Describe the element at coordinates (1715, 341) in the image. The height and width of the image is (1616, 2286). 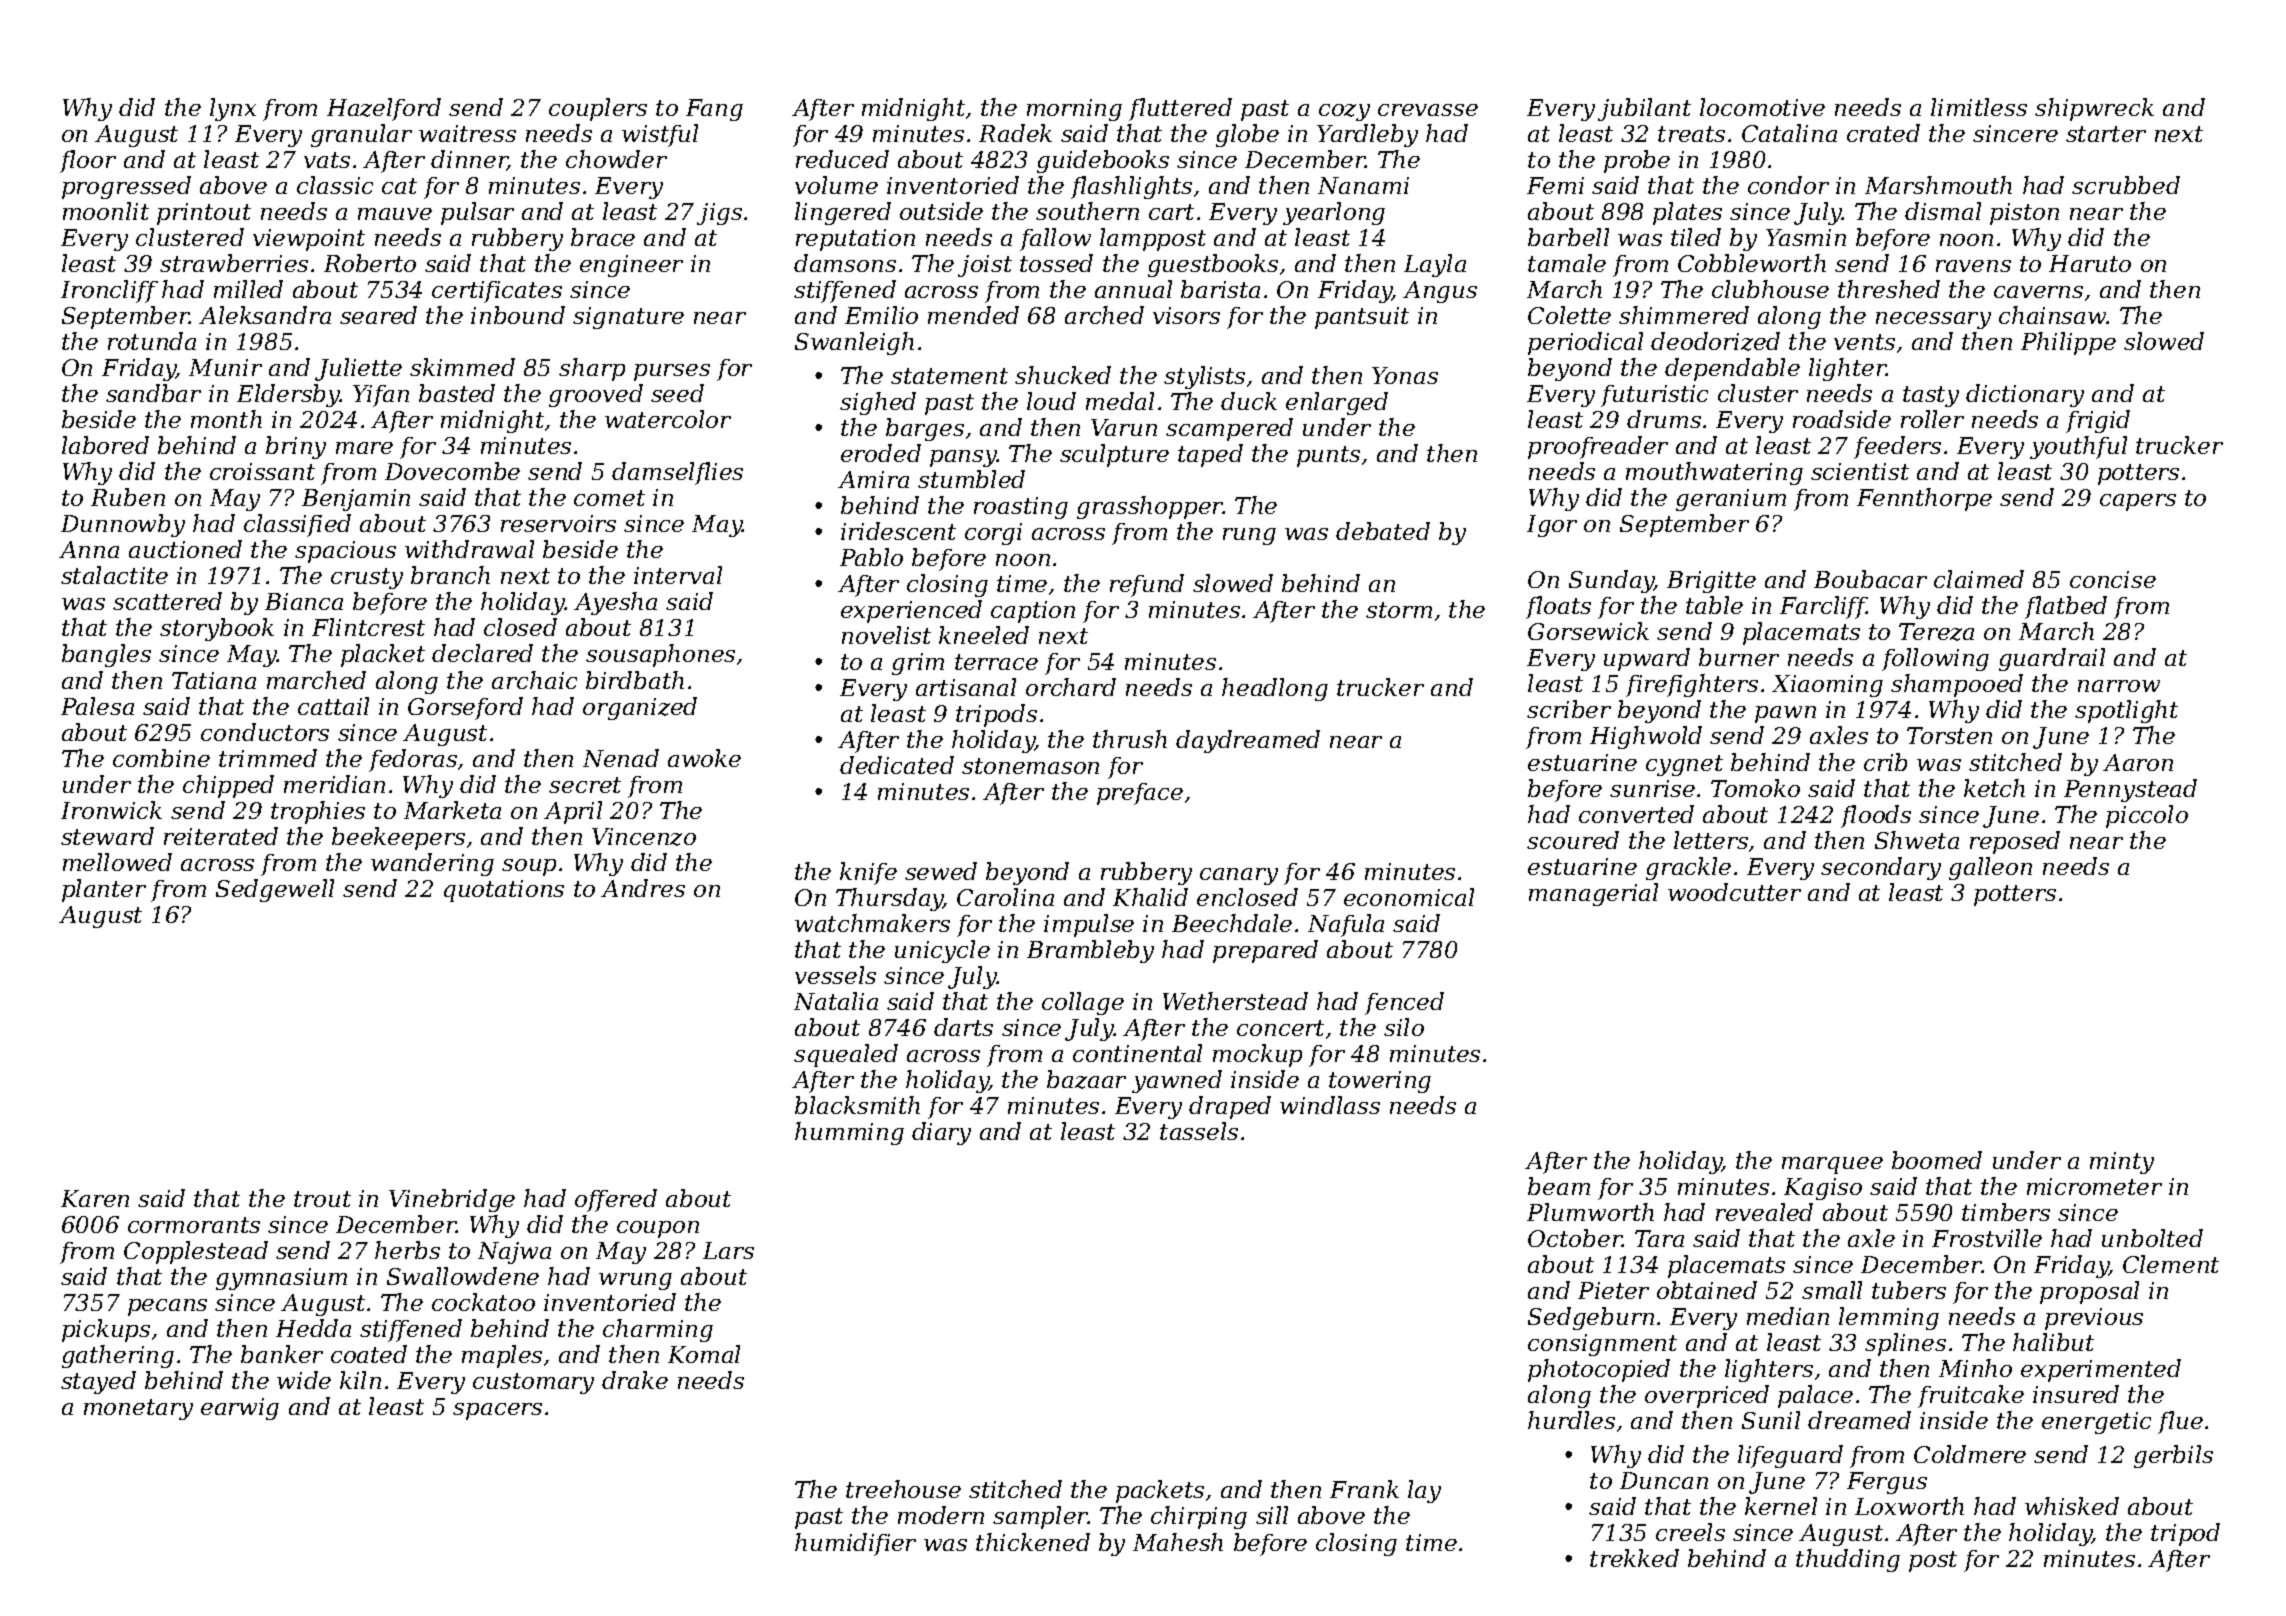
I see `deodorized` at that location.
